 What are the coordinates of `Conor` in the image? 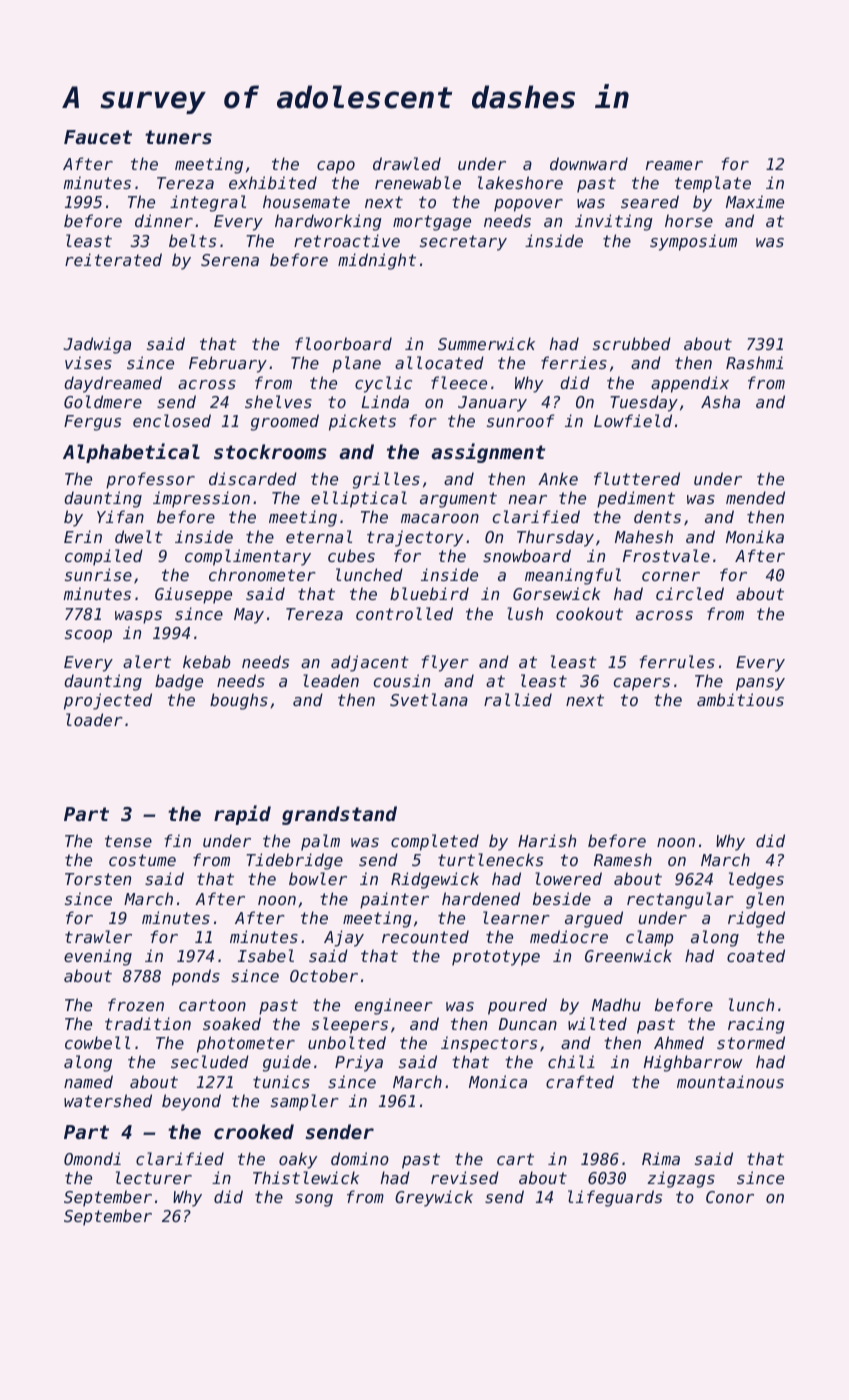 It's located at (730, 1197).
